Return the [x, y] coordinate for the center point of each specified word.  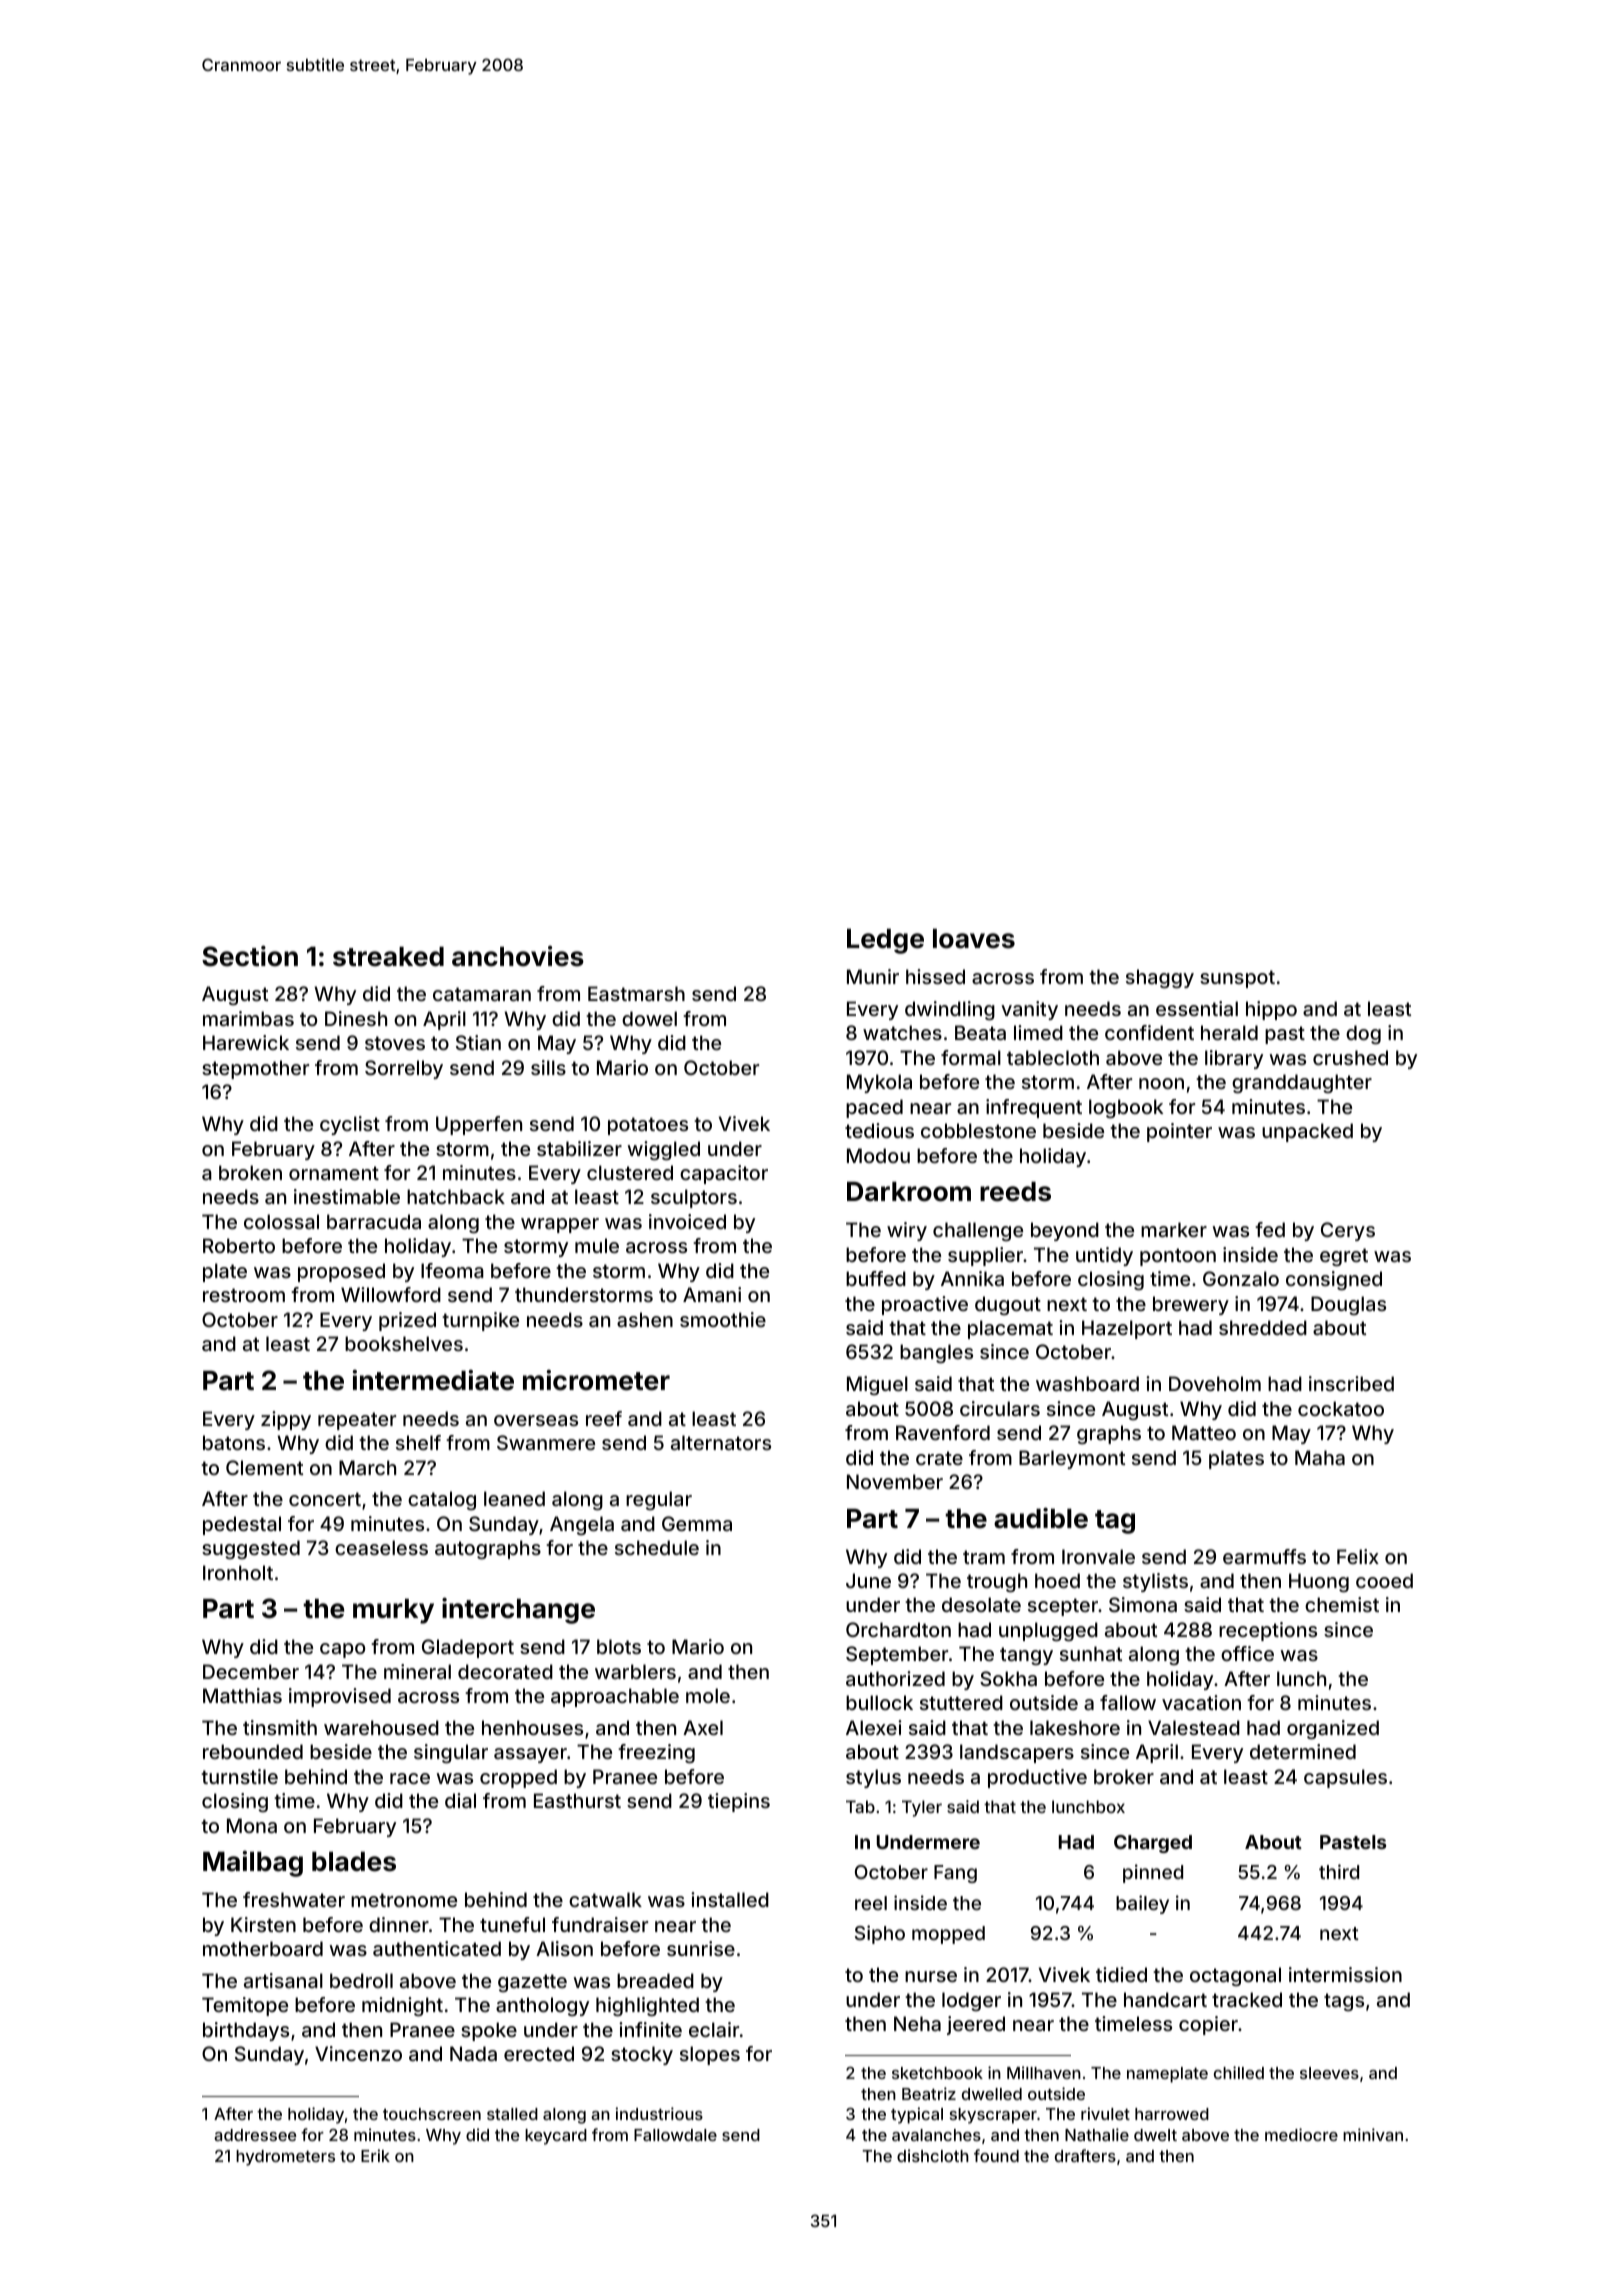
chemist [1342, 1604]
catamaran [482, 994]
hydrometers [285, 2158]
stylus [873, 1778]
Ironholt [238, 1572]
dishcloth [933, 2155]
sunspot [1237, 979]
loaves [974, 939]
